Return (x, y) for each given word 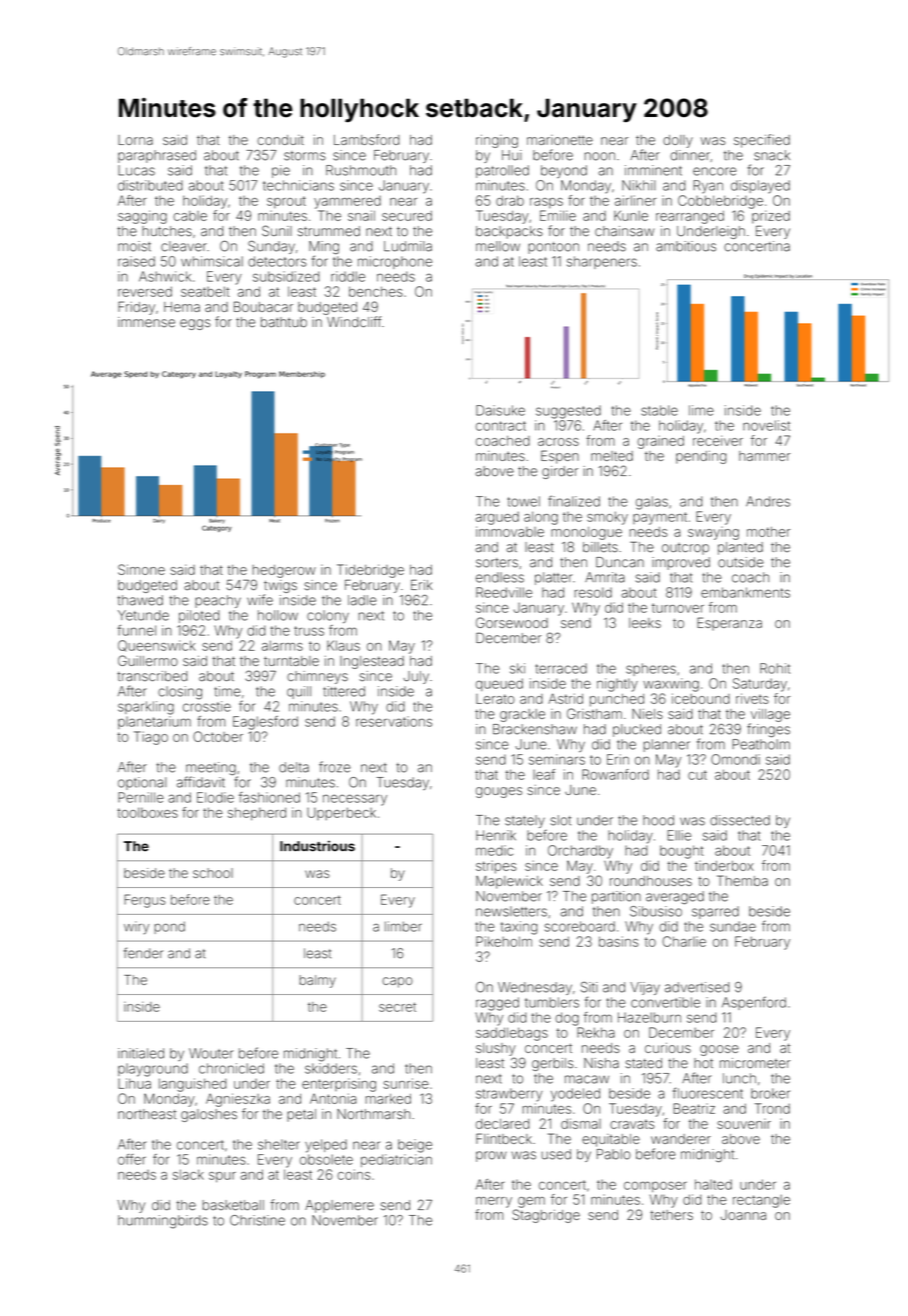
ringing (497, 141)
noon (600, 156)
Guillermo (148, 660)
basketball (233, 1205)
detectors (277, 261)
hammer (764, 456)
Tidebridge (370, 571)
